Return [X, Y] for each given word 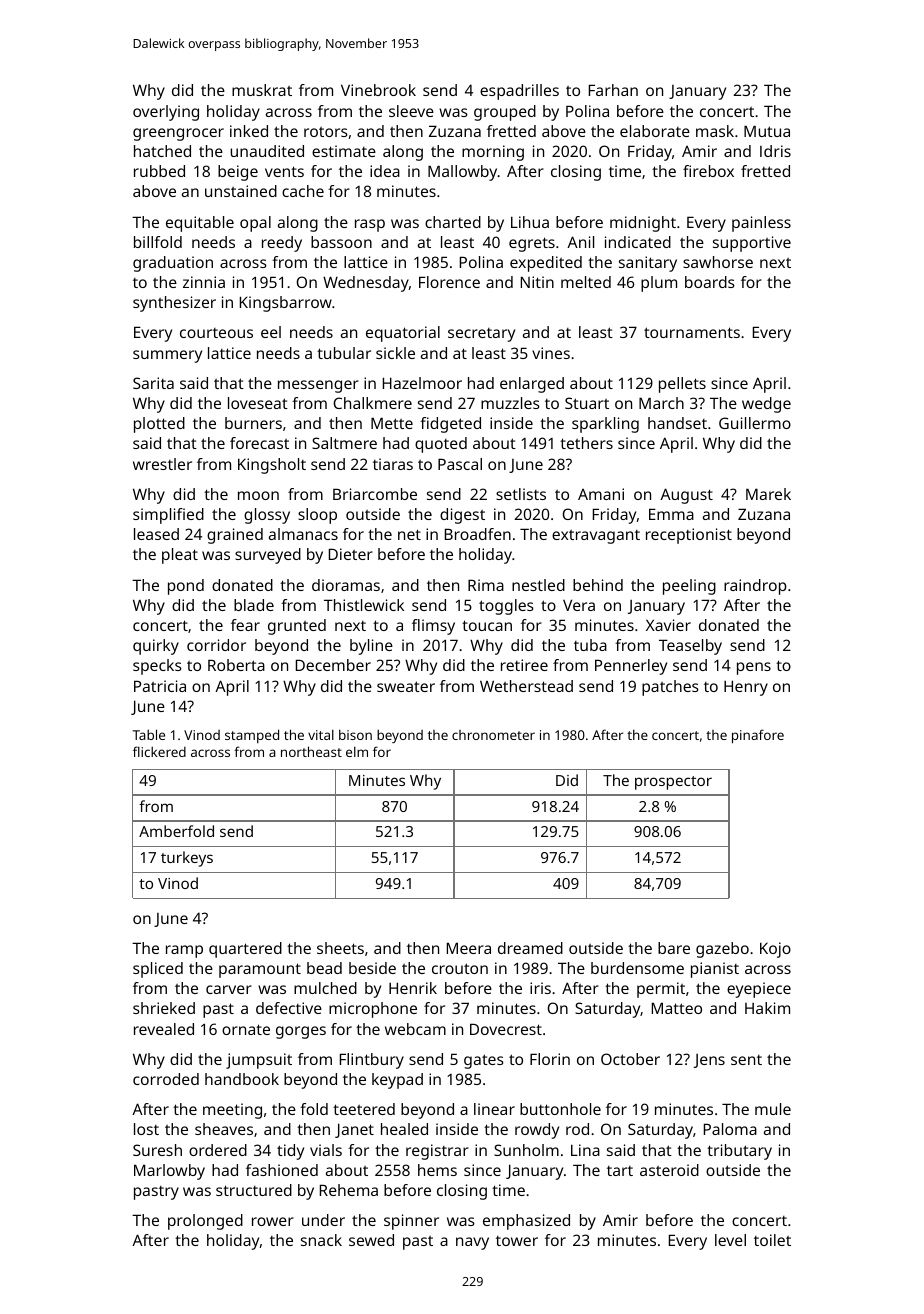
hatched [162, 151]
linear [494, 1109]
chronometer [493, 735]
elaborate [655, 131]
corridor [216, 645]
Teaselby [690, 647]
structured [254, 1190]
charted [453, 222]
